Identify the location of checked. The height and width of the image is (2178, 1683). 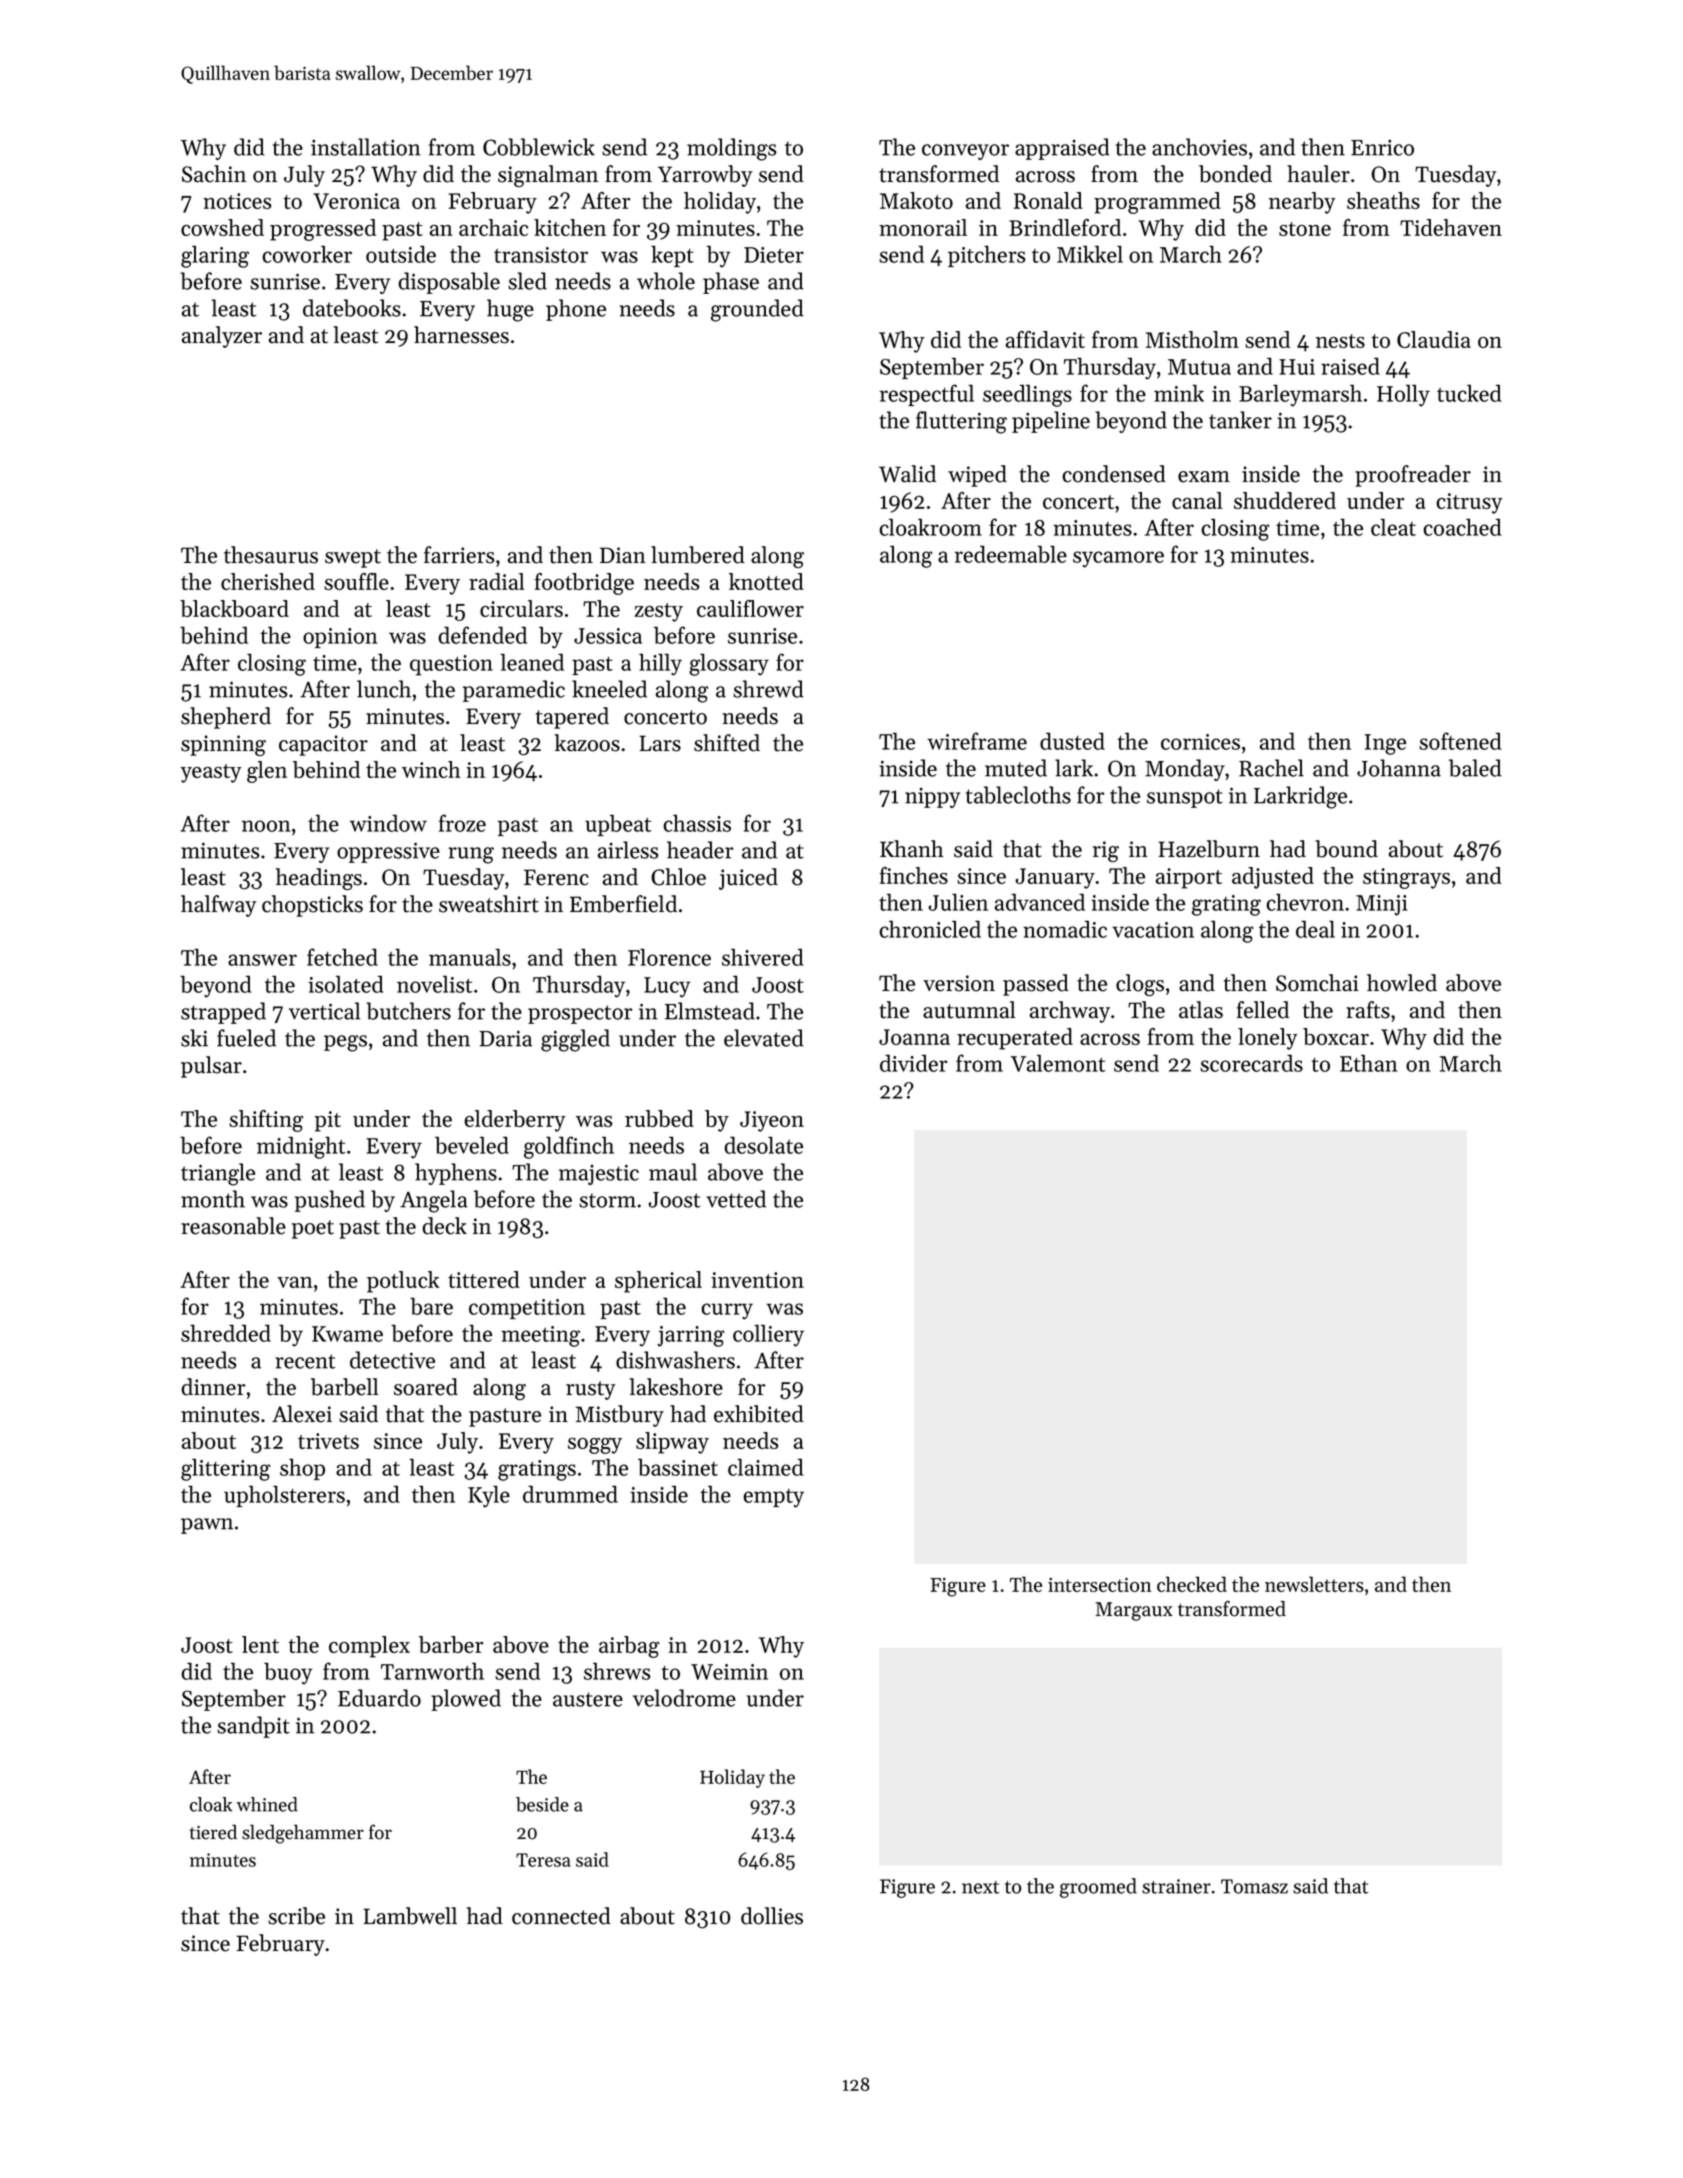
(1192, 1584).
